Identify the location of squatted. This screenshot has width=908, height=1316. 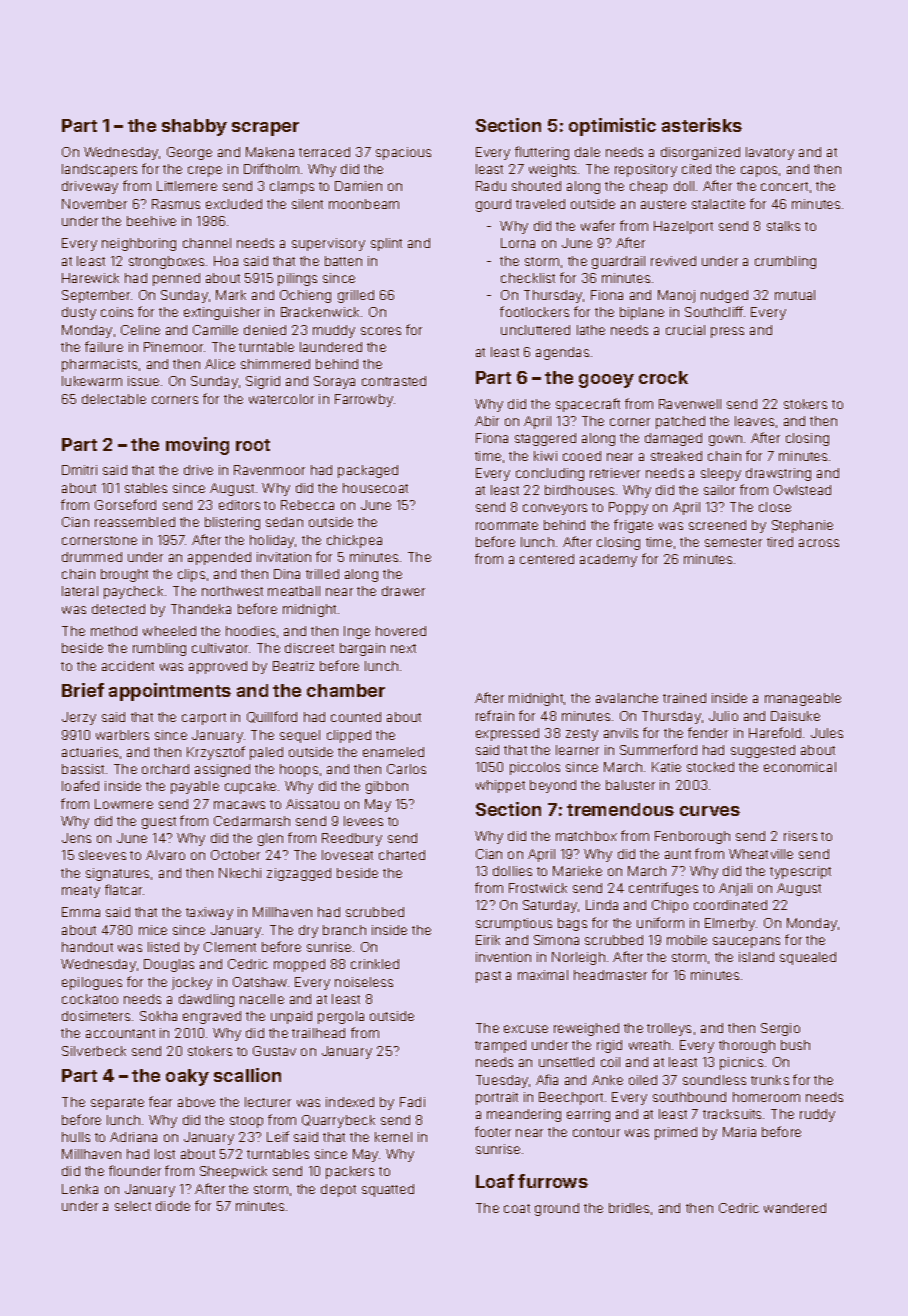
(388, 1190).
